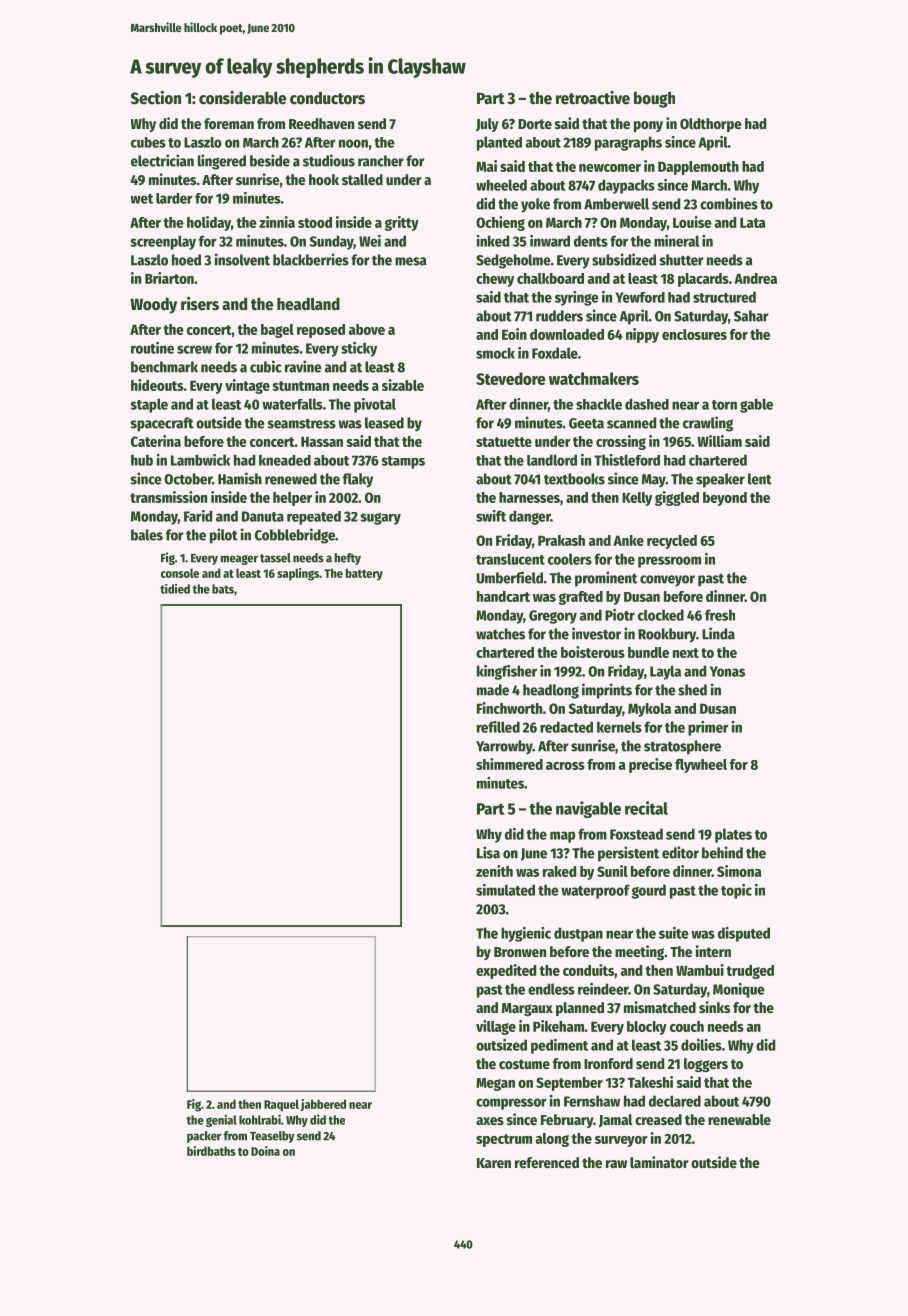  Describe the element at coordinates (211, 1151) in the page. I see `birdbaths` at that location.
